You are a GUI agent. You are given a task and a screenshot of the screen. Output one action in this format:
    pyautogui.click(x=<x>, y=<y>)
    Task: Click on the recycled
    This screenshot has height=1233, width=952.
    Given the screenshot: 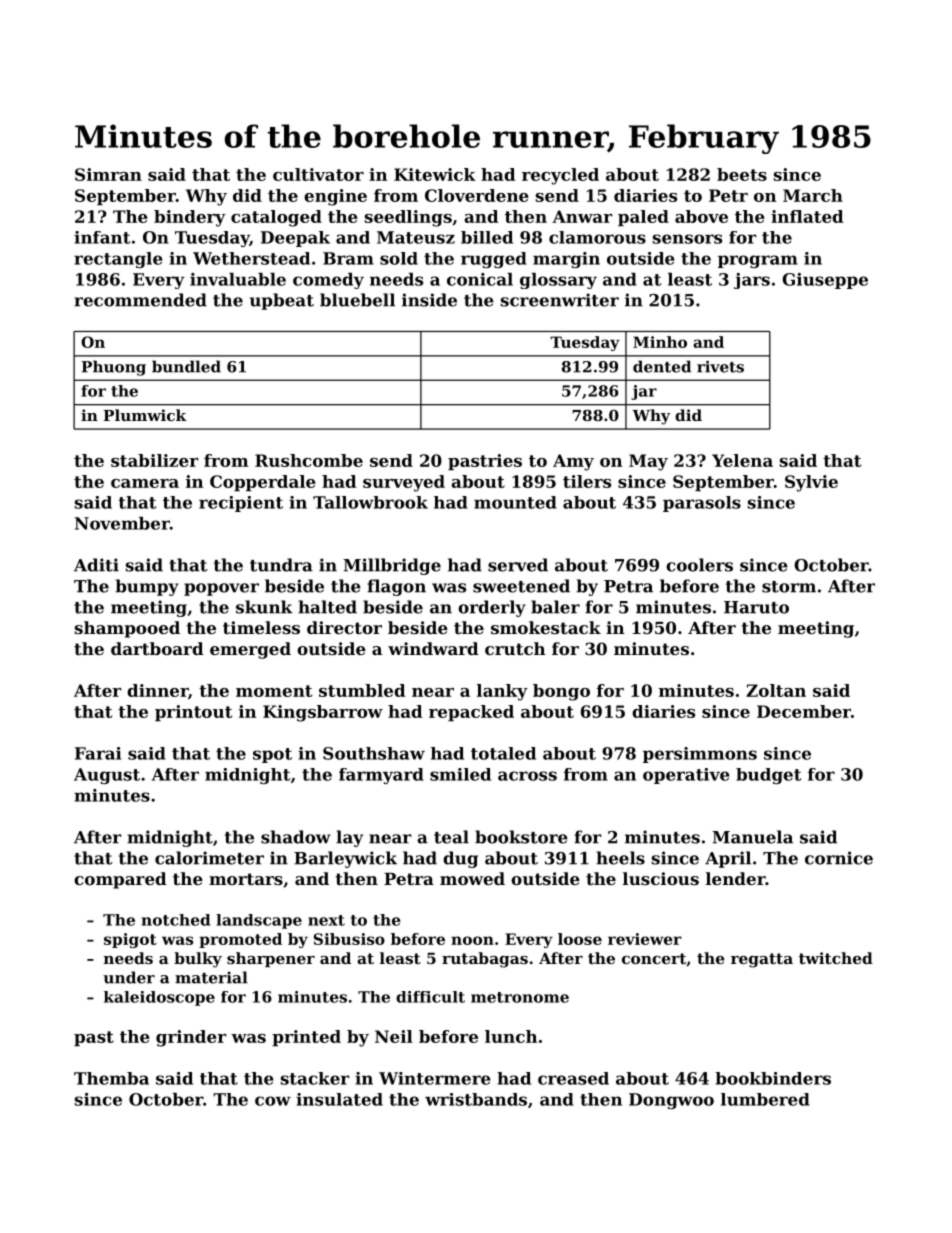 What is the action you would take?
    pyautogui.click(x=560, y=176)
